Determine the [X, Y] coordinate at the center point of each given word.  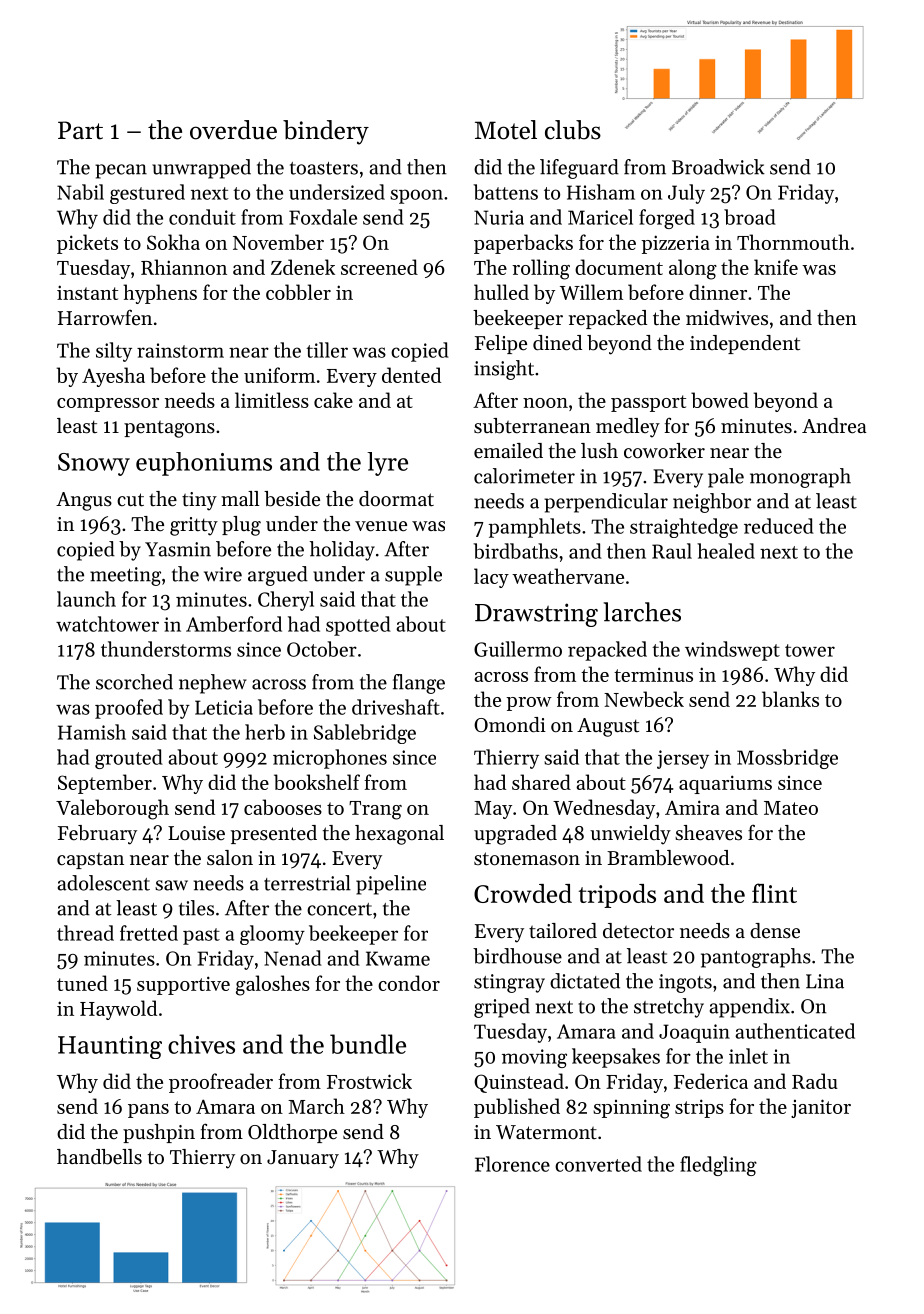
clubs [573, 130]
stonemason [527, 859]
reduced [779, 526]
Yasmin [178, 549]
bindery [326, 132]
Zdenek [303, 267]
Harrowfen [105, 317]
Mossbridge [787, 759]
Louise [196, 833]
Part [80, 130]
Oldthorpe [292, 1133]
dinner [718, 292]
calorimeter [524, 476]
